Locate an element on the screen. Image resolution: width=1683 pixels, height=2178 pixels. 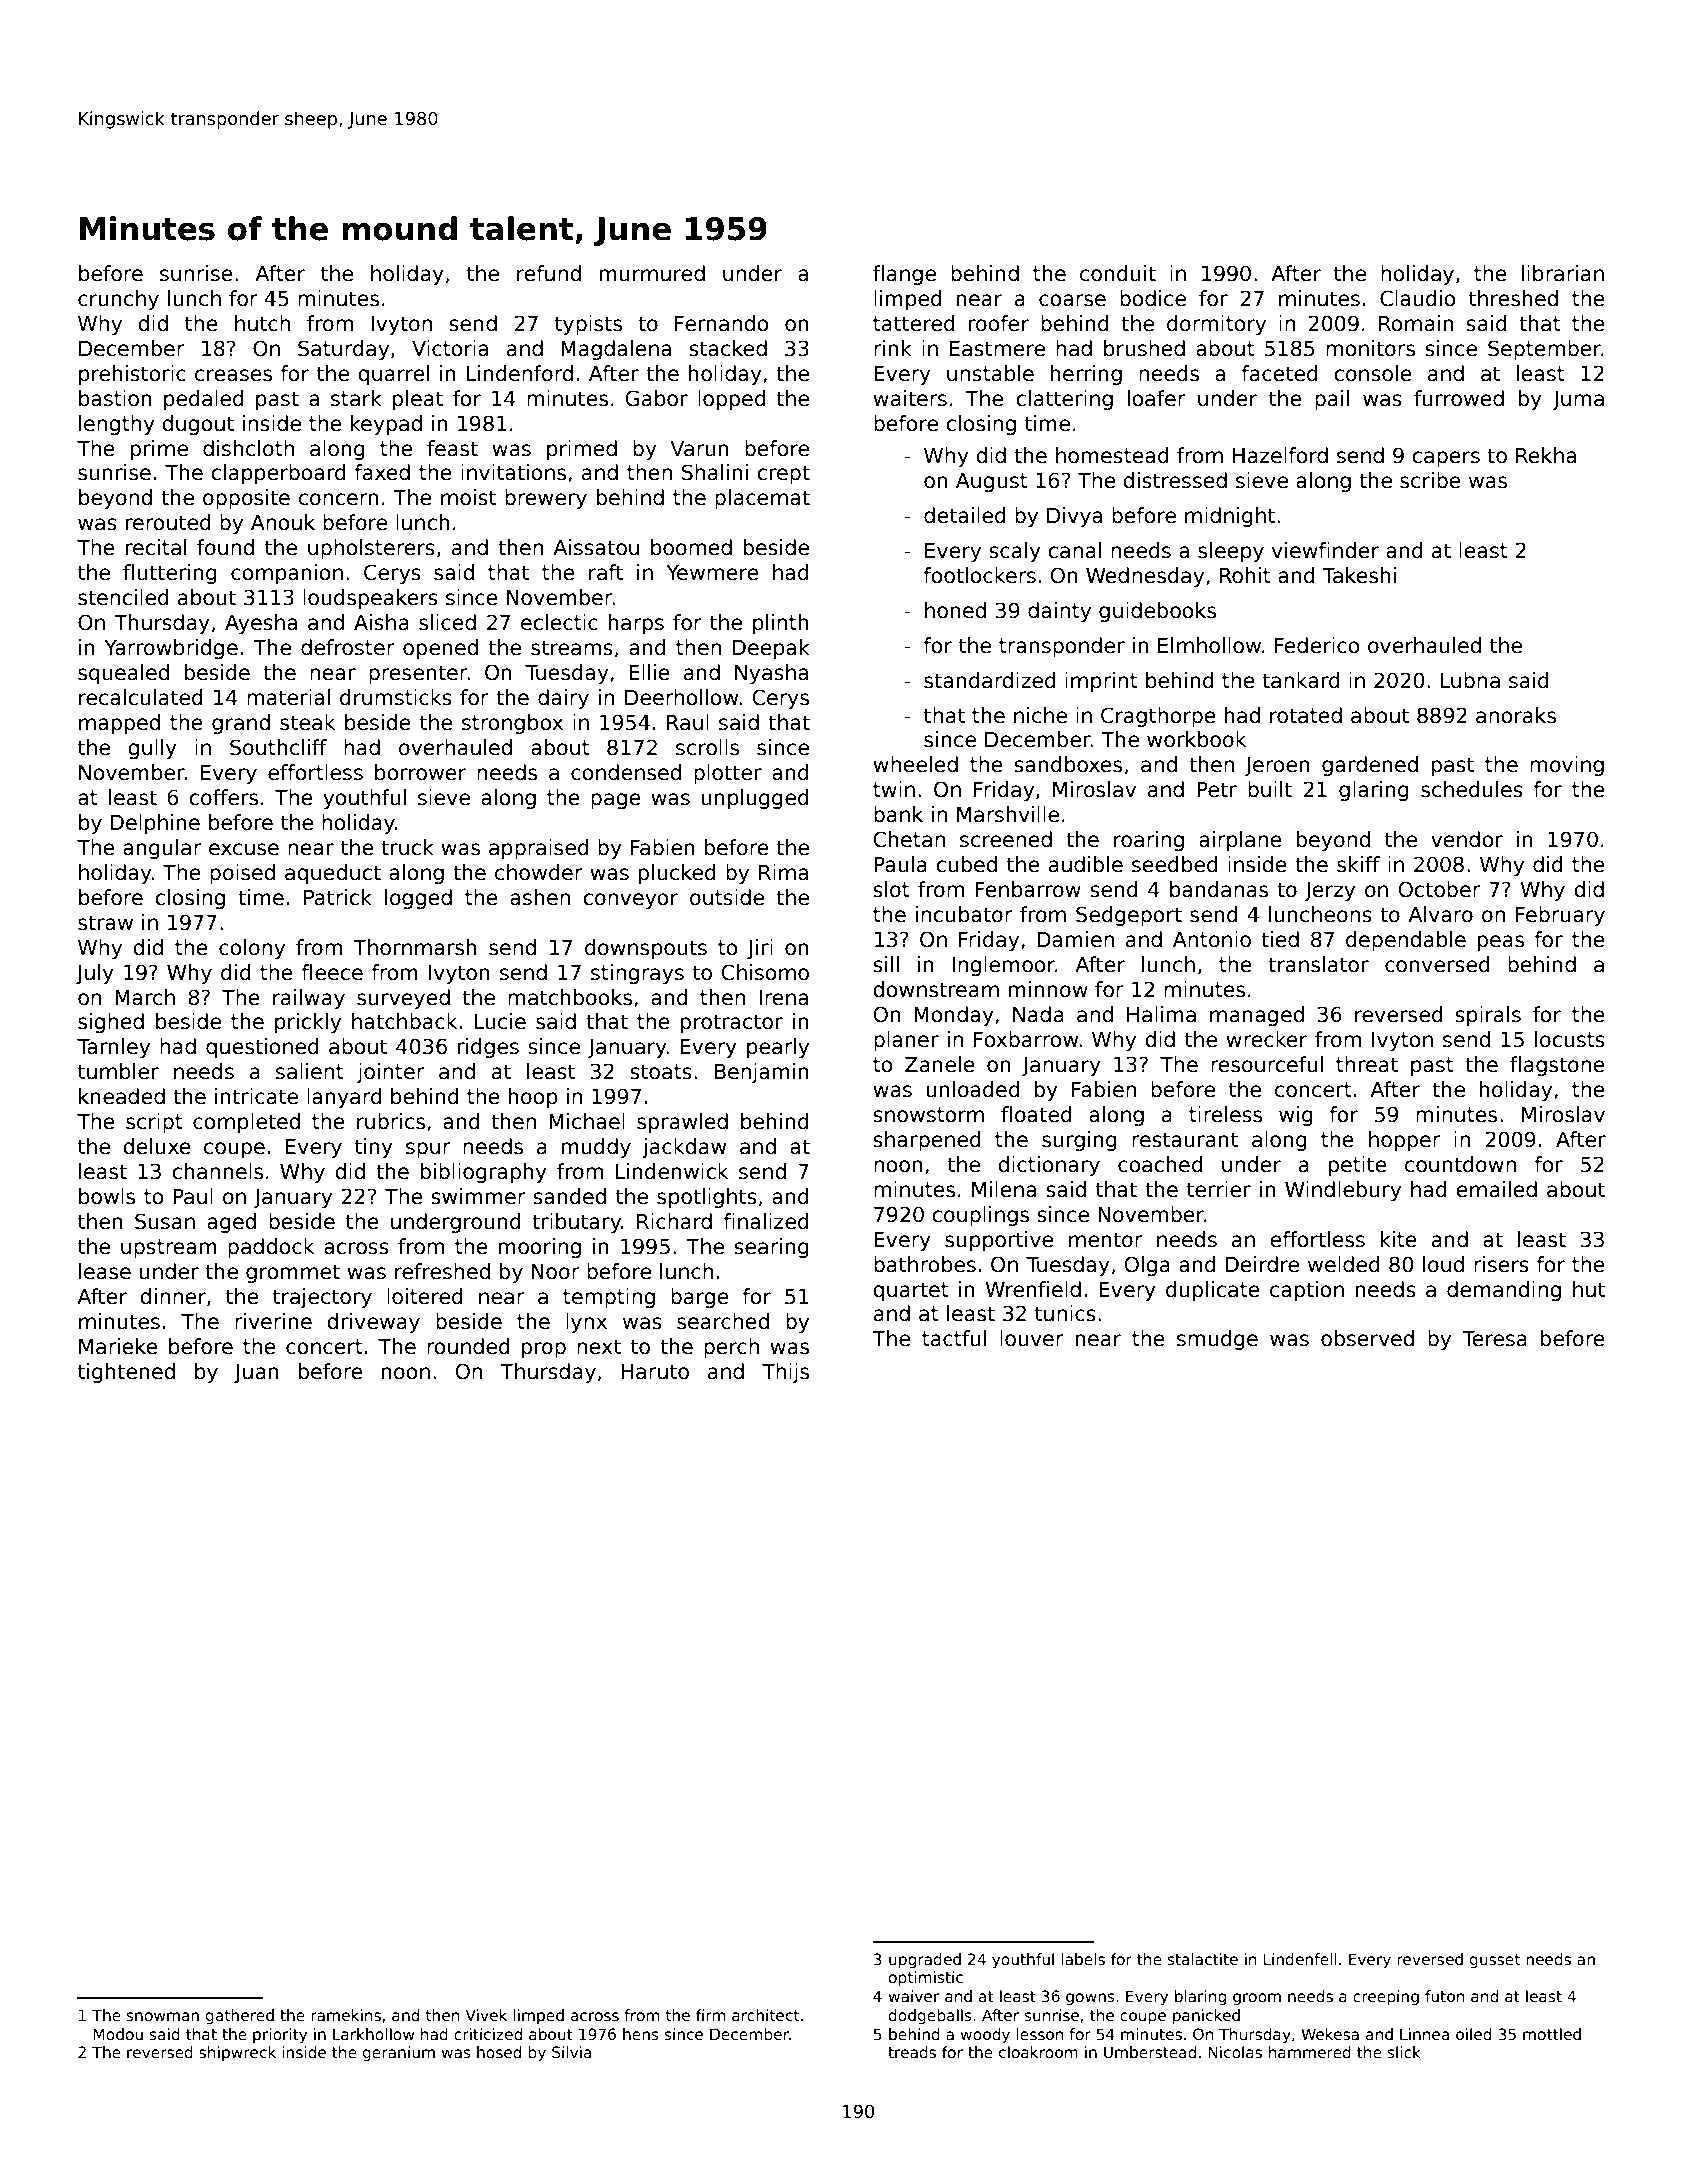
Jiri is located at coordinates (760, 949).
